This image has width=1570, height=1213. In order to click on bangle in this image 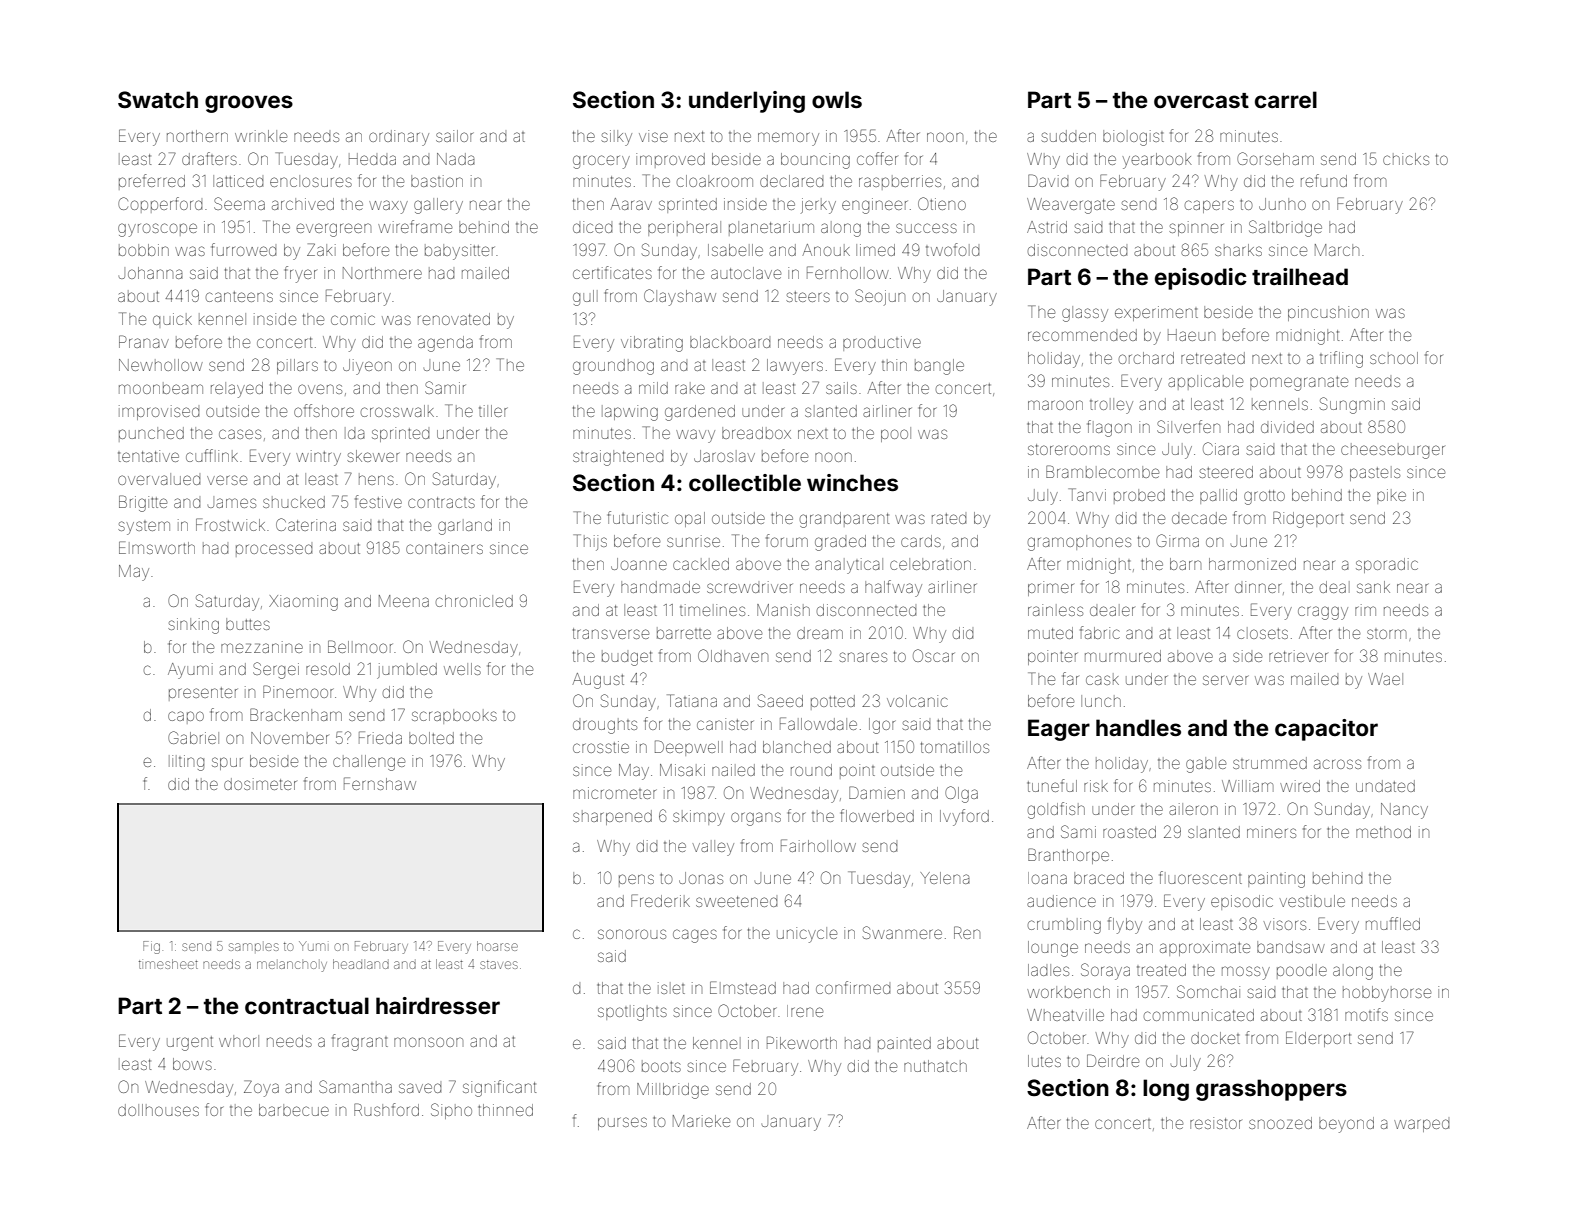, I will do `click(939, 367)`.
